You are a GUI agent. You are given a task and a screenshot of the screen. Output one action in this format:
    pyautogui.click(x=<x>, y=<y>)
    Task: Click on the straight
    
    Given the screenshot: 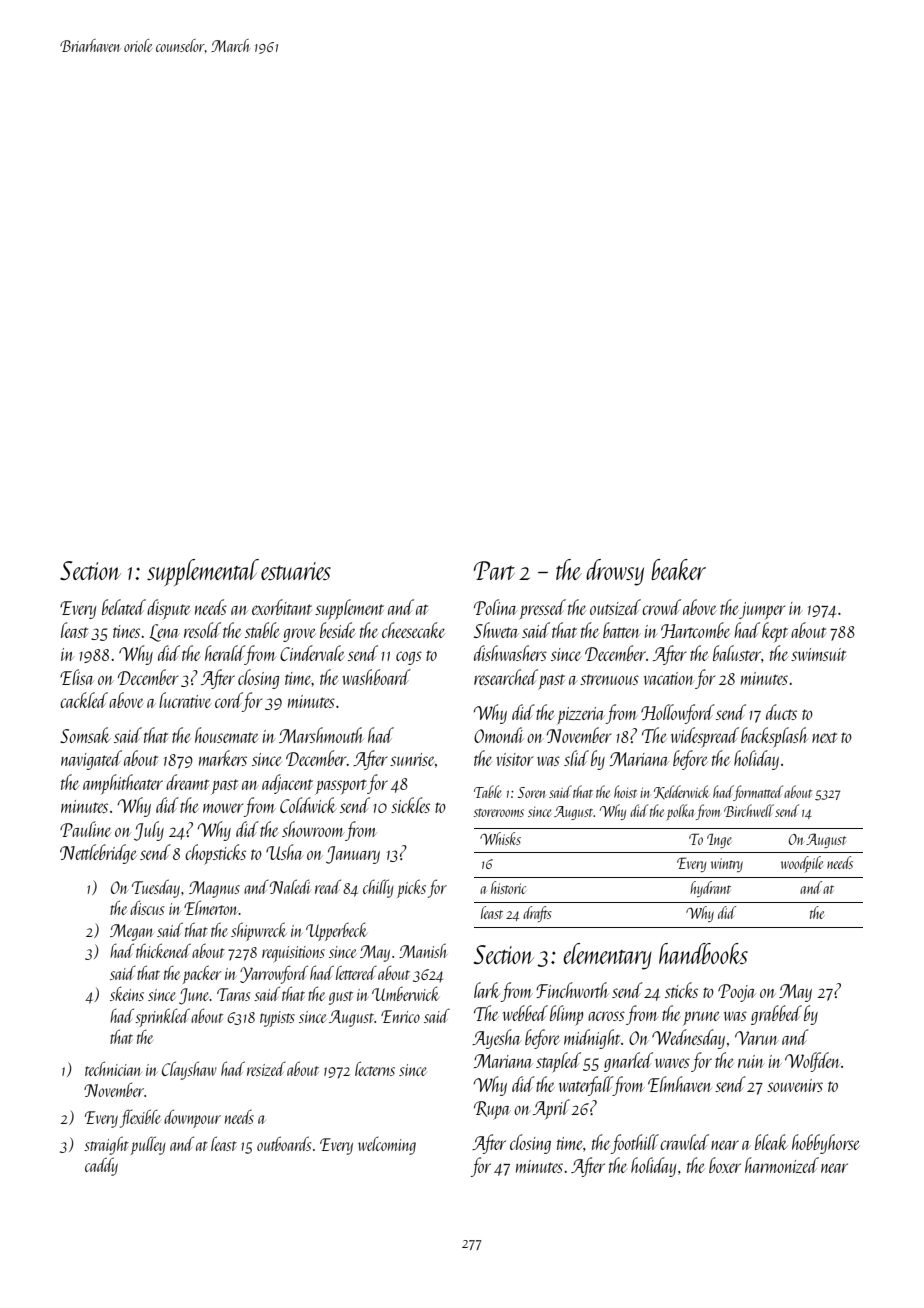 What is the action you would take?
    pyautogui.click(x=106, y=1145)
